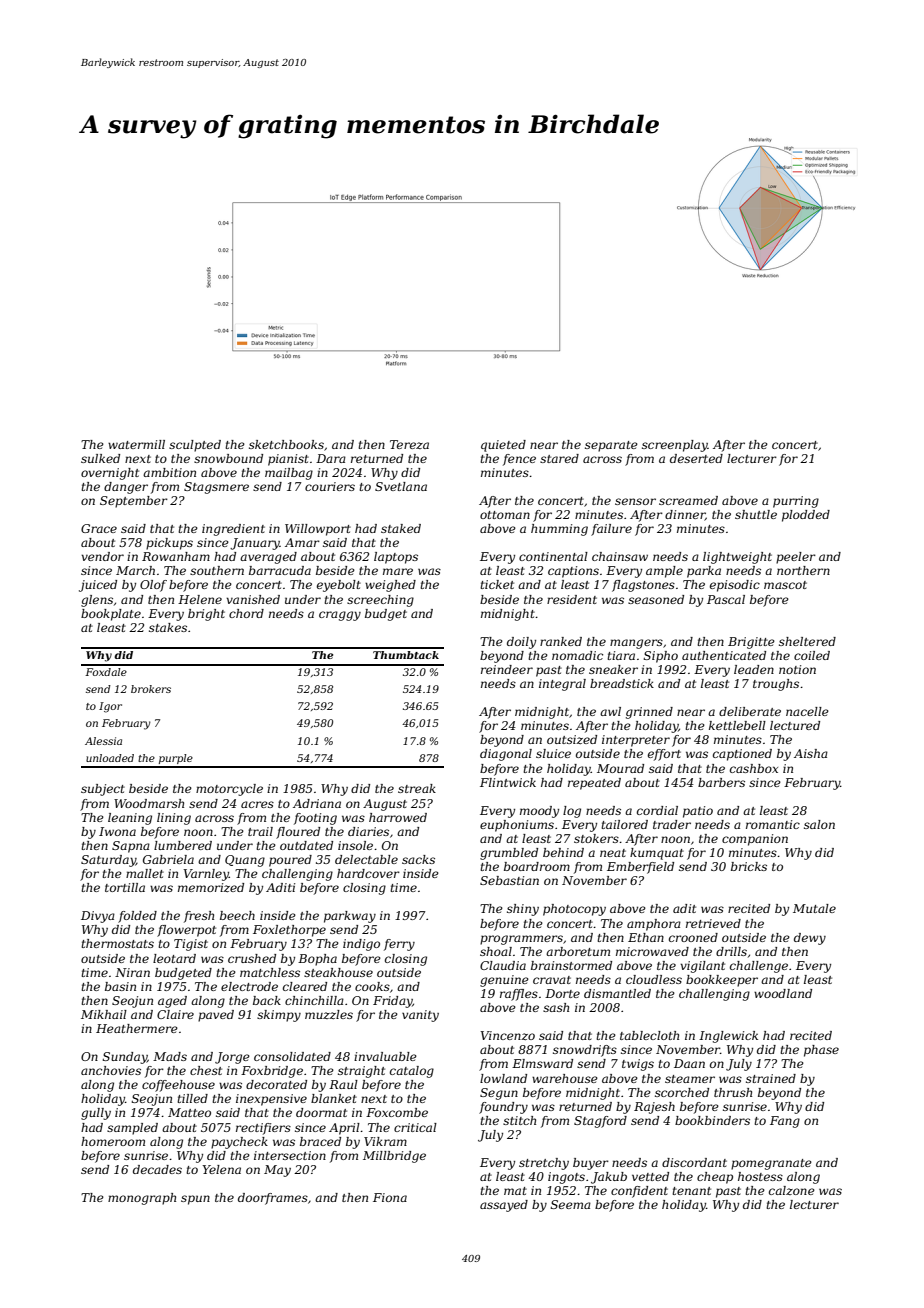 The height and width of the screenshot is (1308, 924). Describe the element at coordinates (385, 1056) in the screenshot. I see `invaluable` at that location.
